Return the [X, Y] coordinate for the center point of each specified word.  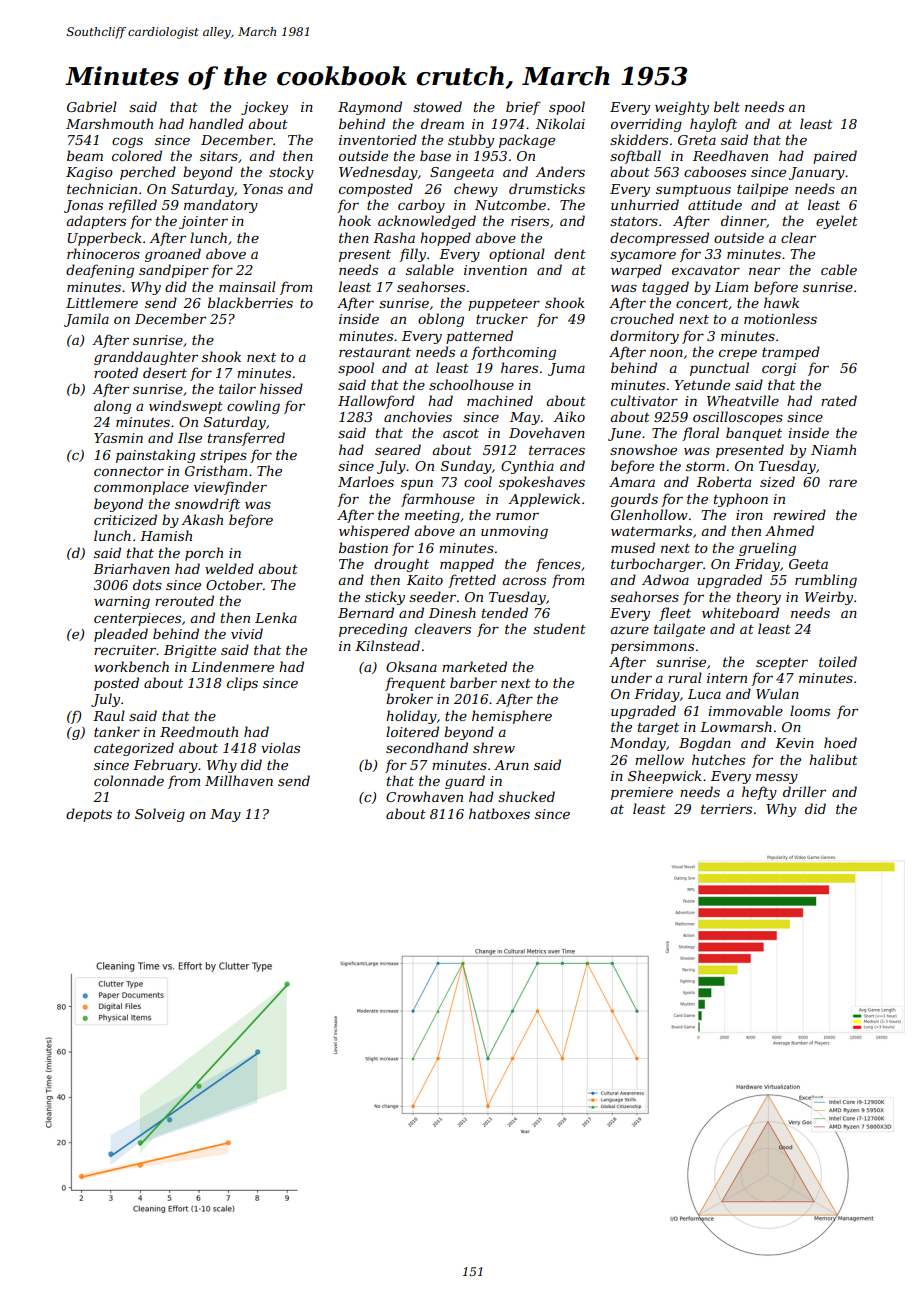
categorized [134, 749]
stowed [437, 106]
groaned [173, 255]
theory [759, 598]
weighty [682, 108]
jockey [264, 108]
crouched [642, 318]
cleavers [443, 628]
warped [636, 271]
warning [122, 602]
